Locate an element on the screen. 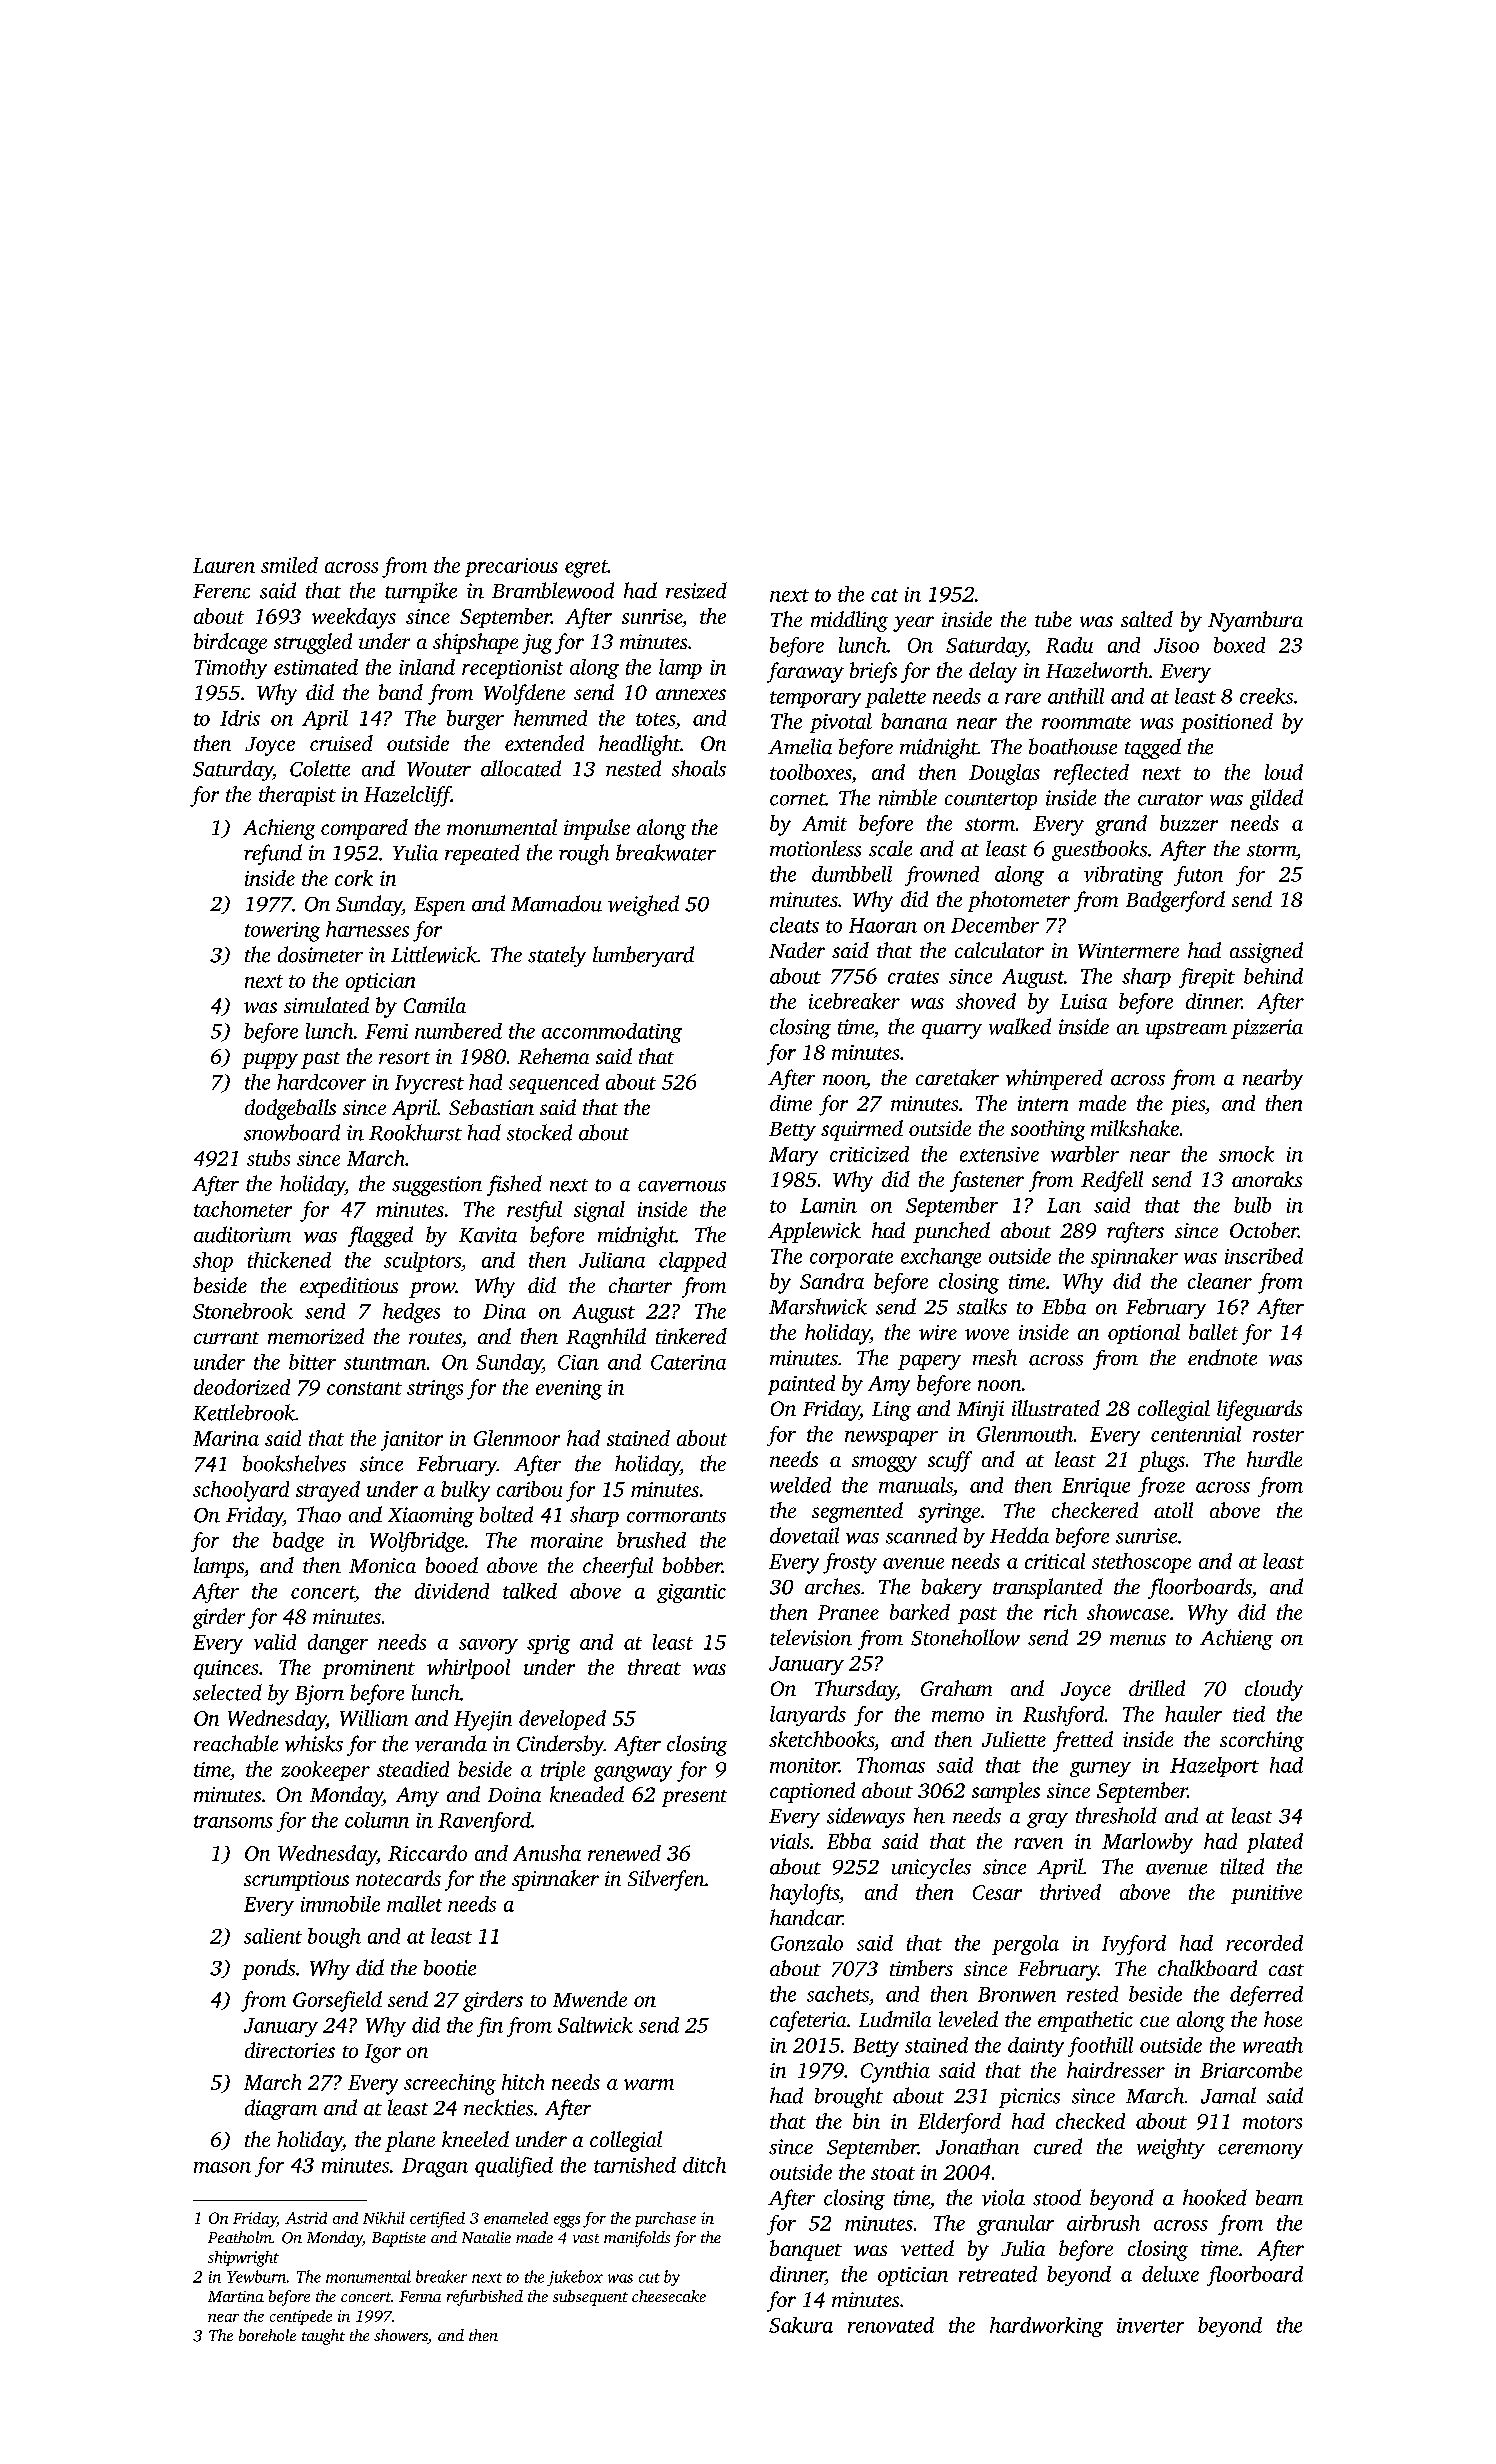 This screenshot has height=2464, width=1496. centennial is located at coordinates (1196, 1434).
